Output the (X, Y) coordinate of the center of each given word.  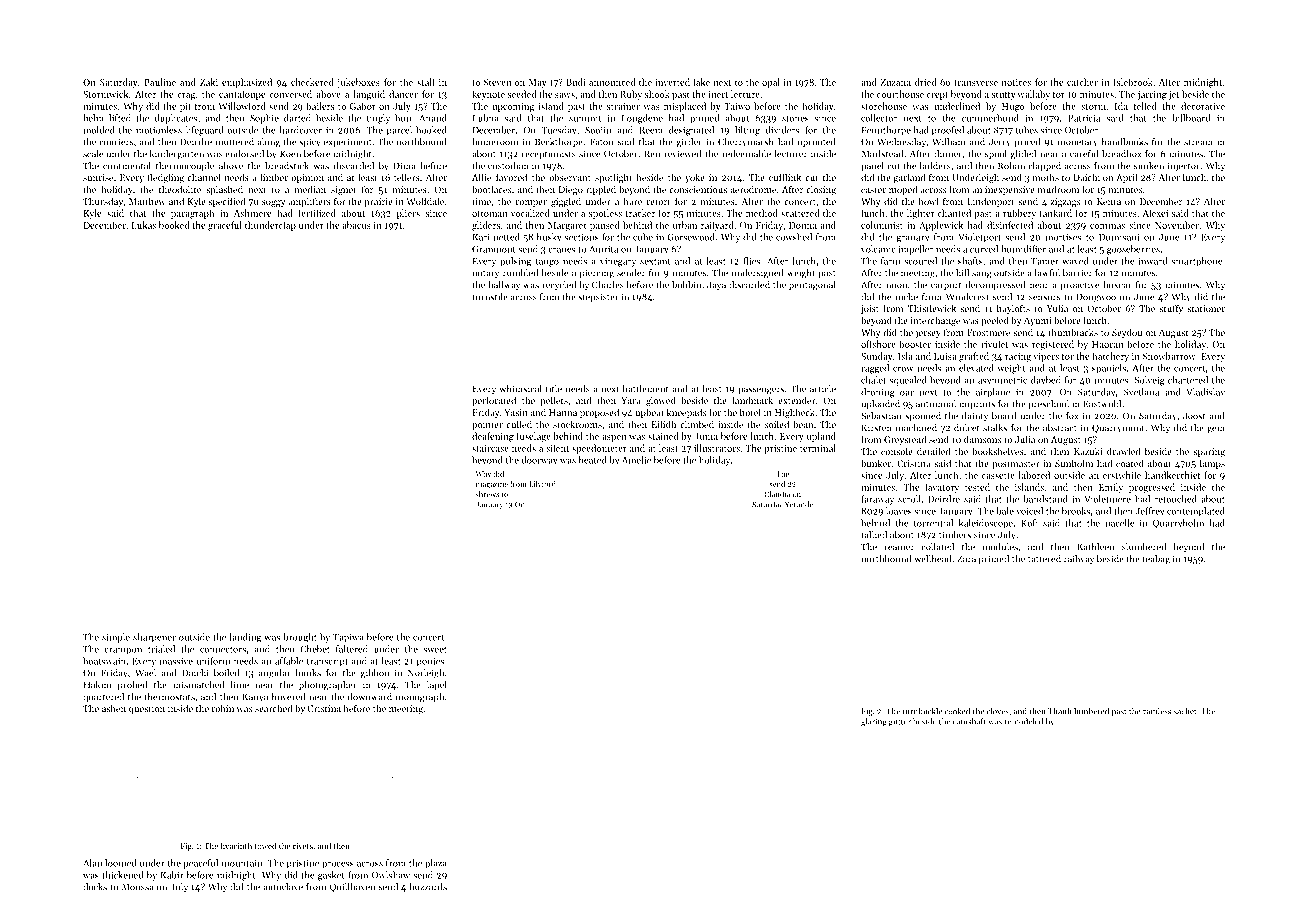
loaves (899, 511)
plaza (436, 864)
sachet (1185, 711)
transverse (976, 83)
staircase (490, 448)
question (147, 709)
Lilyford (542, 485)
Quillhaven (352, 887)
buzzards (428, 887)
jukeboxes (358, 83)
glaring (874, 722)
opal (771, 83)
